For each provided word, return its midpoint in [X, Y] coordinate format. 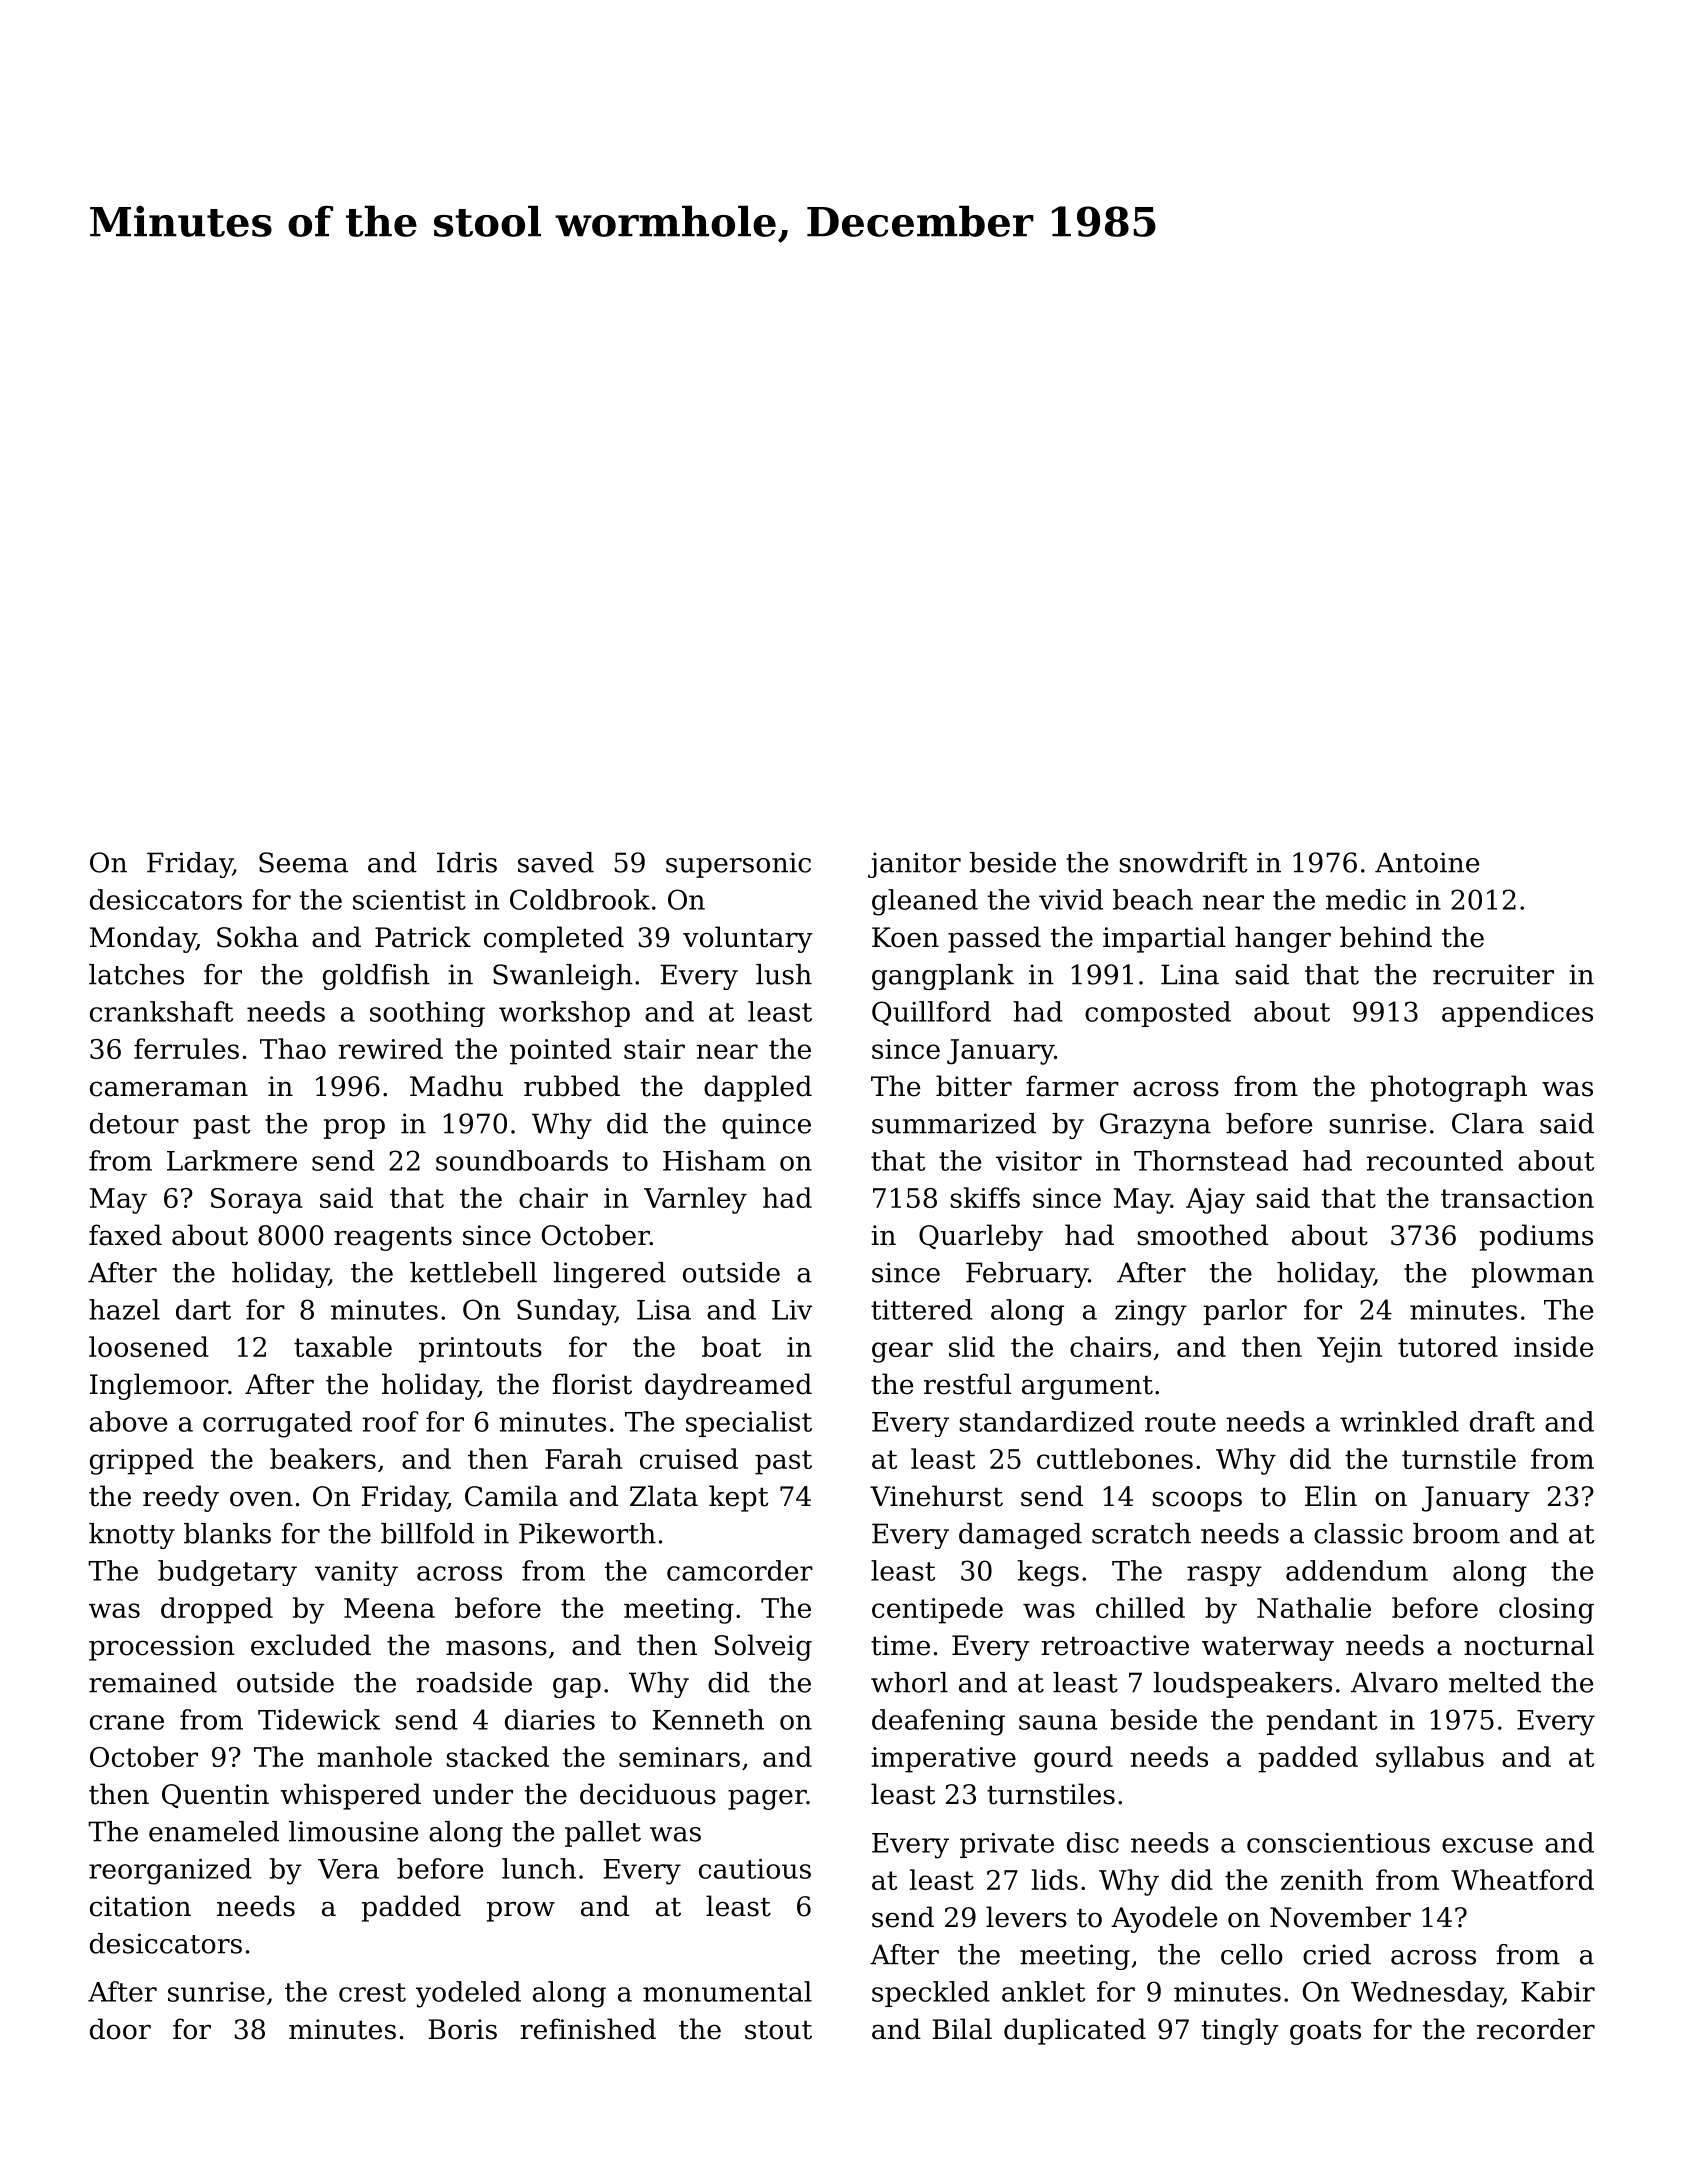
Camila [511, 1496]
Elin [1331, 1495]
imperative [943, 1760]
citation [140, 1906]
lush [784, 974]
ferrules [186, 1048]
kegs [1048, 1573]
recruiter [1493, 974]
